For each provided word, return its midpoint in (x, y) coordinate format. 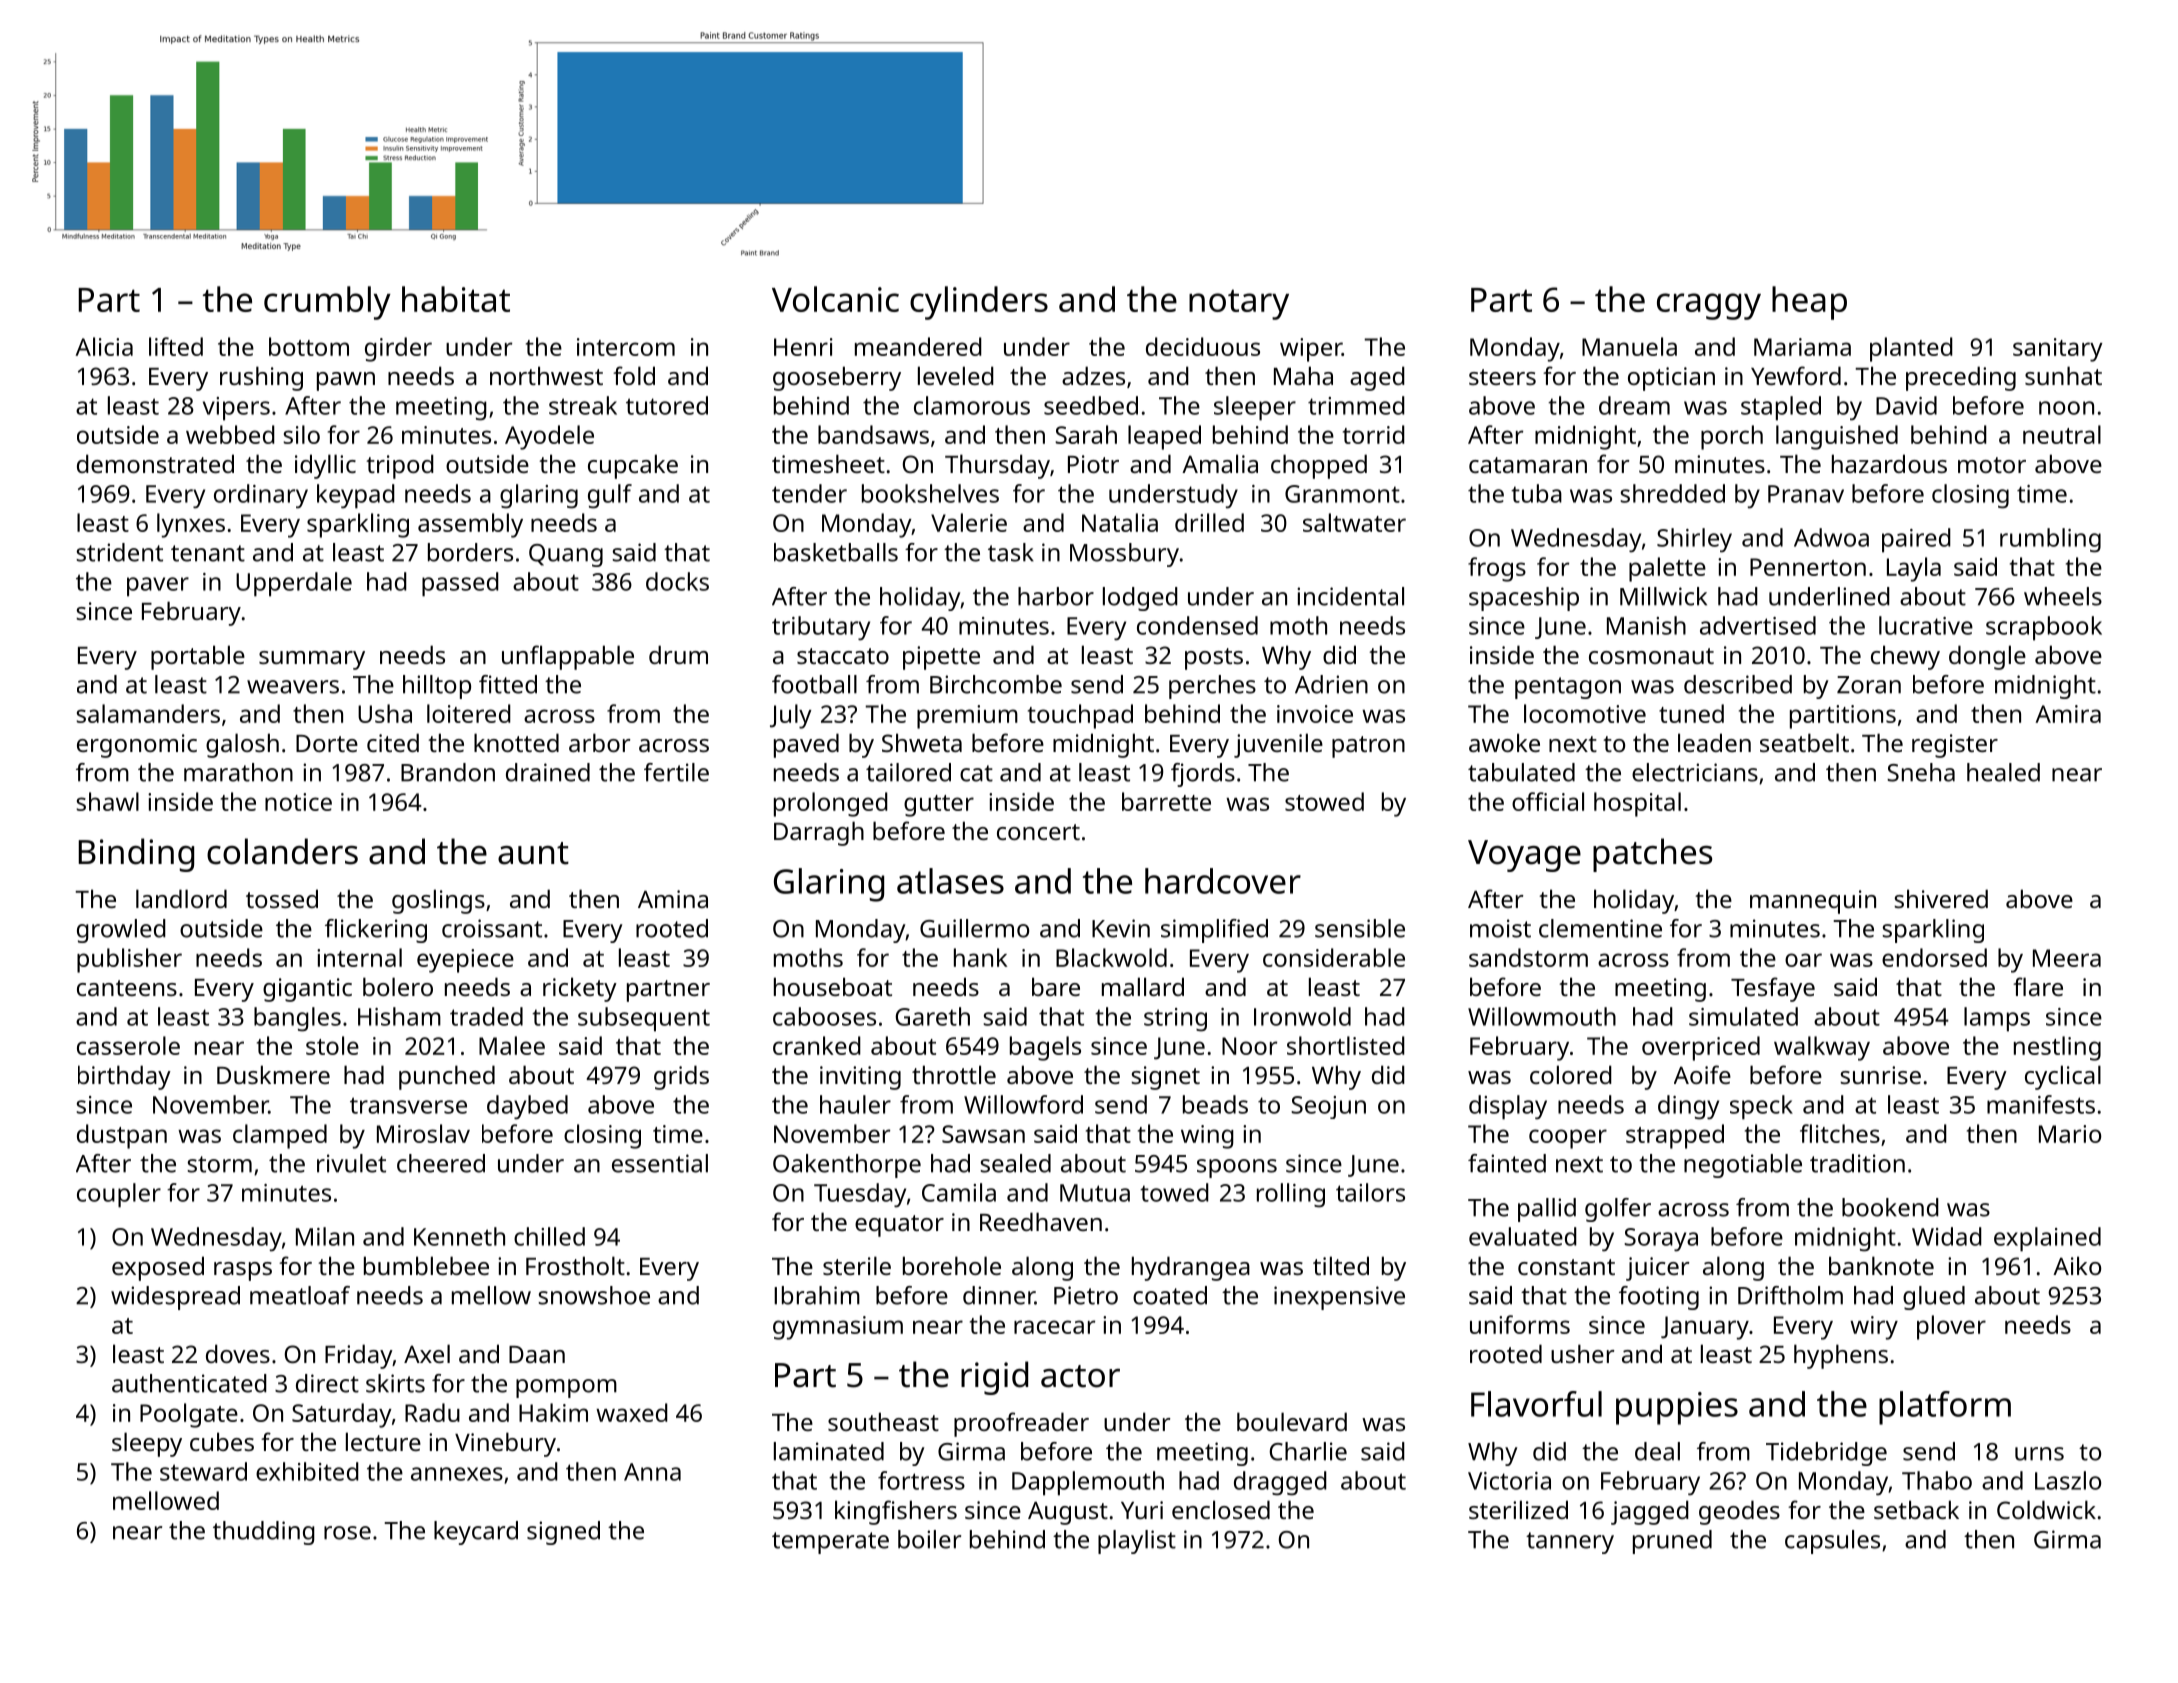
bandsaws (873, 434)
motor (1992, 465)
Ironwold (1302, 1016)
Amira (2068, 714)
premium (967, 717)
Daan (537, 1354)
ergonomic (137, 746)
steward (203, 1471)
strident (119, 552)
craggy (1709, 306)
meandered (918, 346)
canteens (127, 988)
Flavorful (1536, 1404)
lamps (1997, 1019)
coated (1170, 1295)
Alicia (104, 346)
